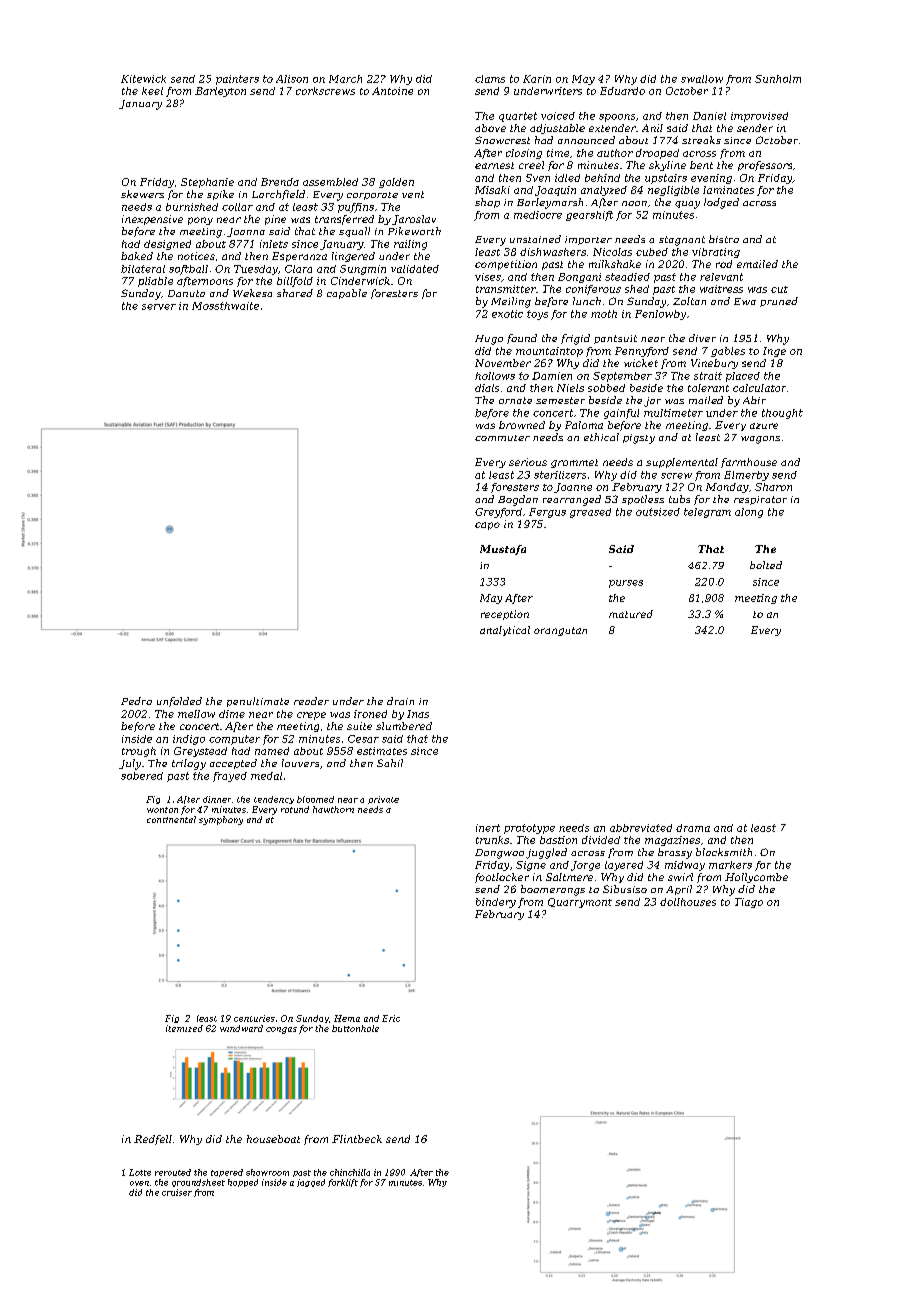 The width and height of the screenshot is (924, 1308). I want to click on painters, so click(237, 80).
